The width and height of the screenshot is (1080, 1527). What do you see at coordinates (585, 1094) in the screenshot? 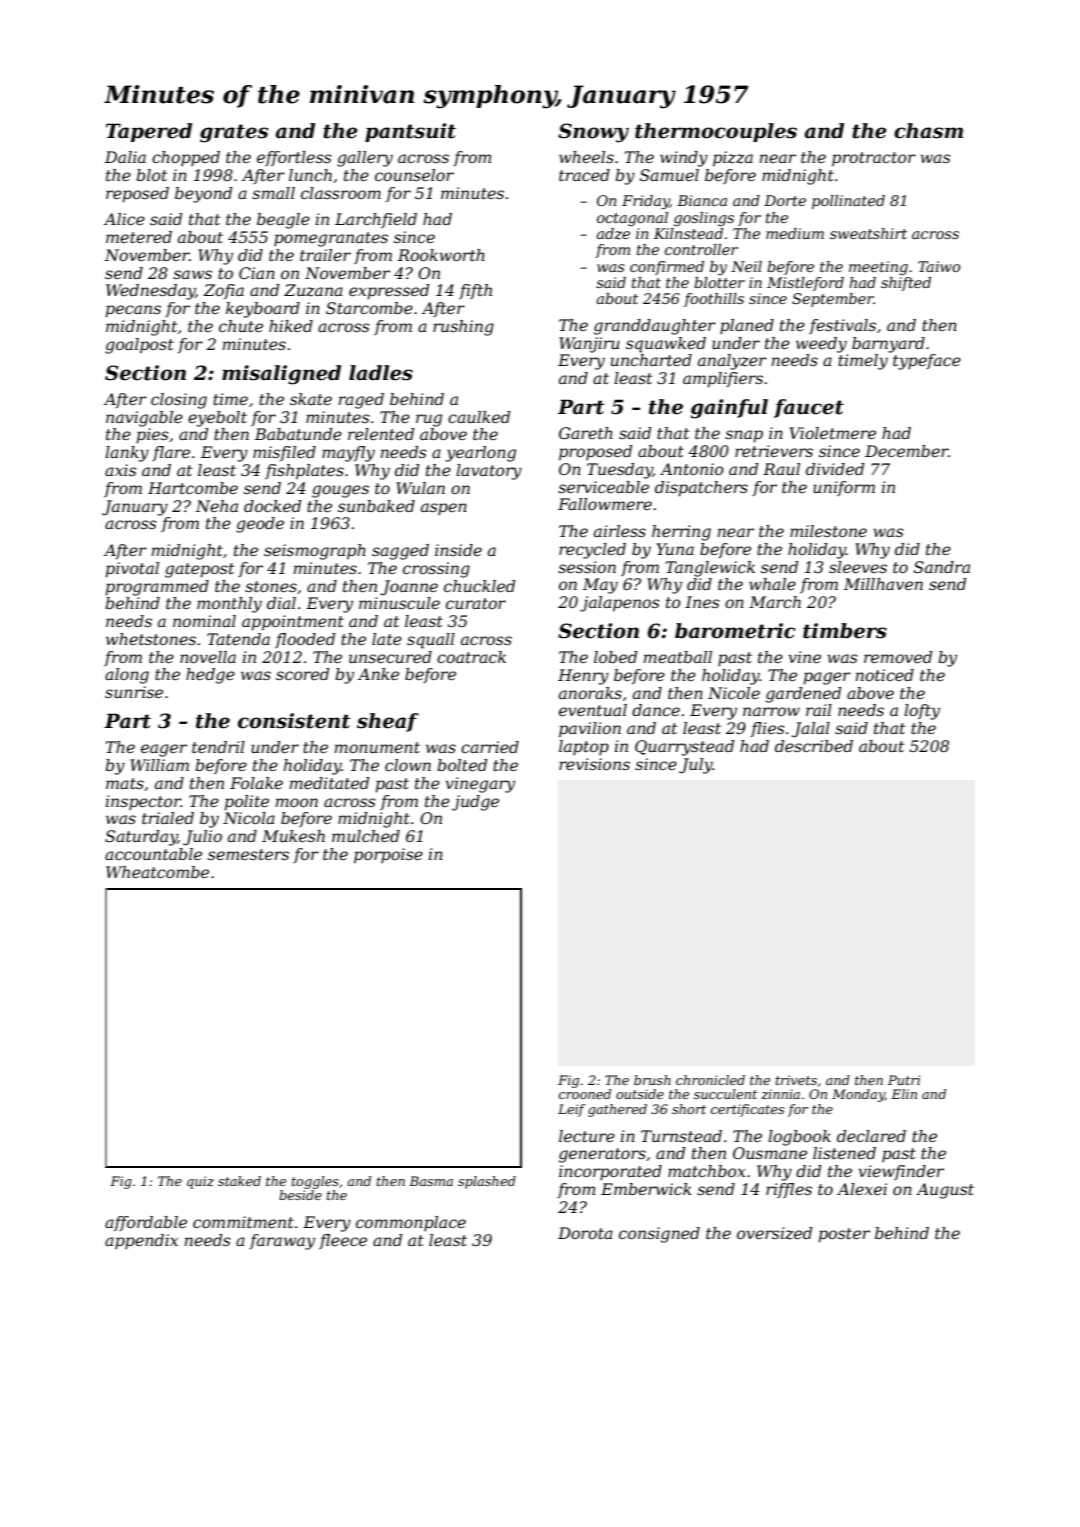
I see `crooned` at bounding box center [585, 1094].
